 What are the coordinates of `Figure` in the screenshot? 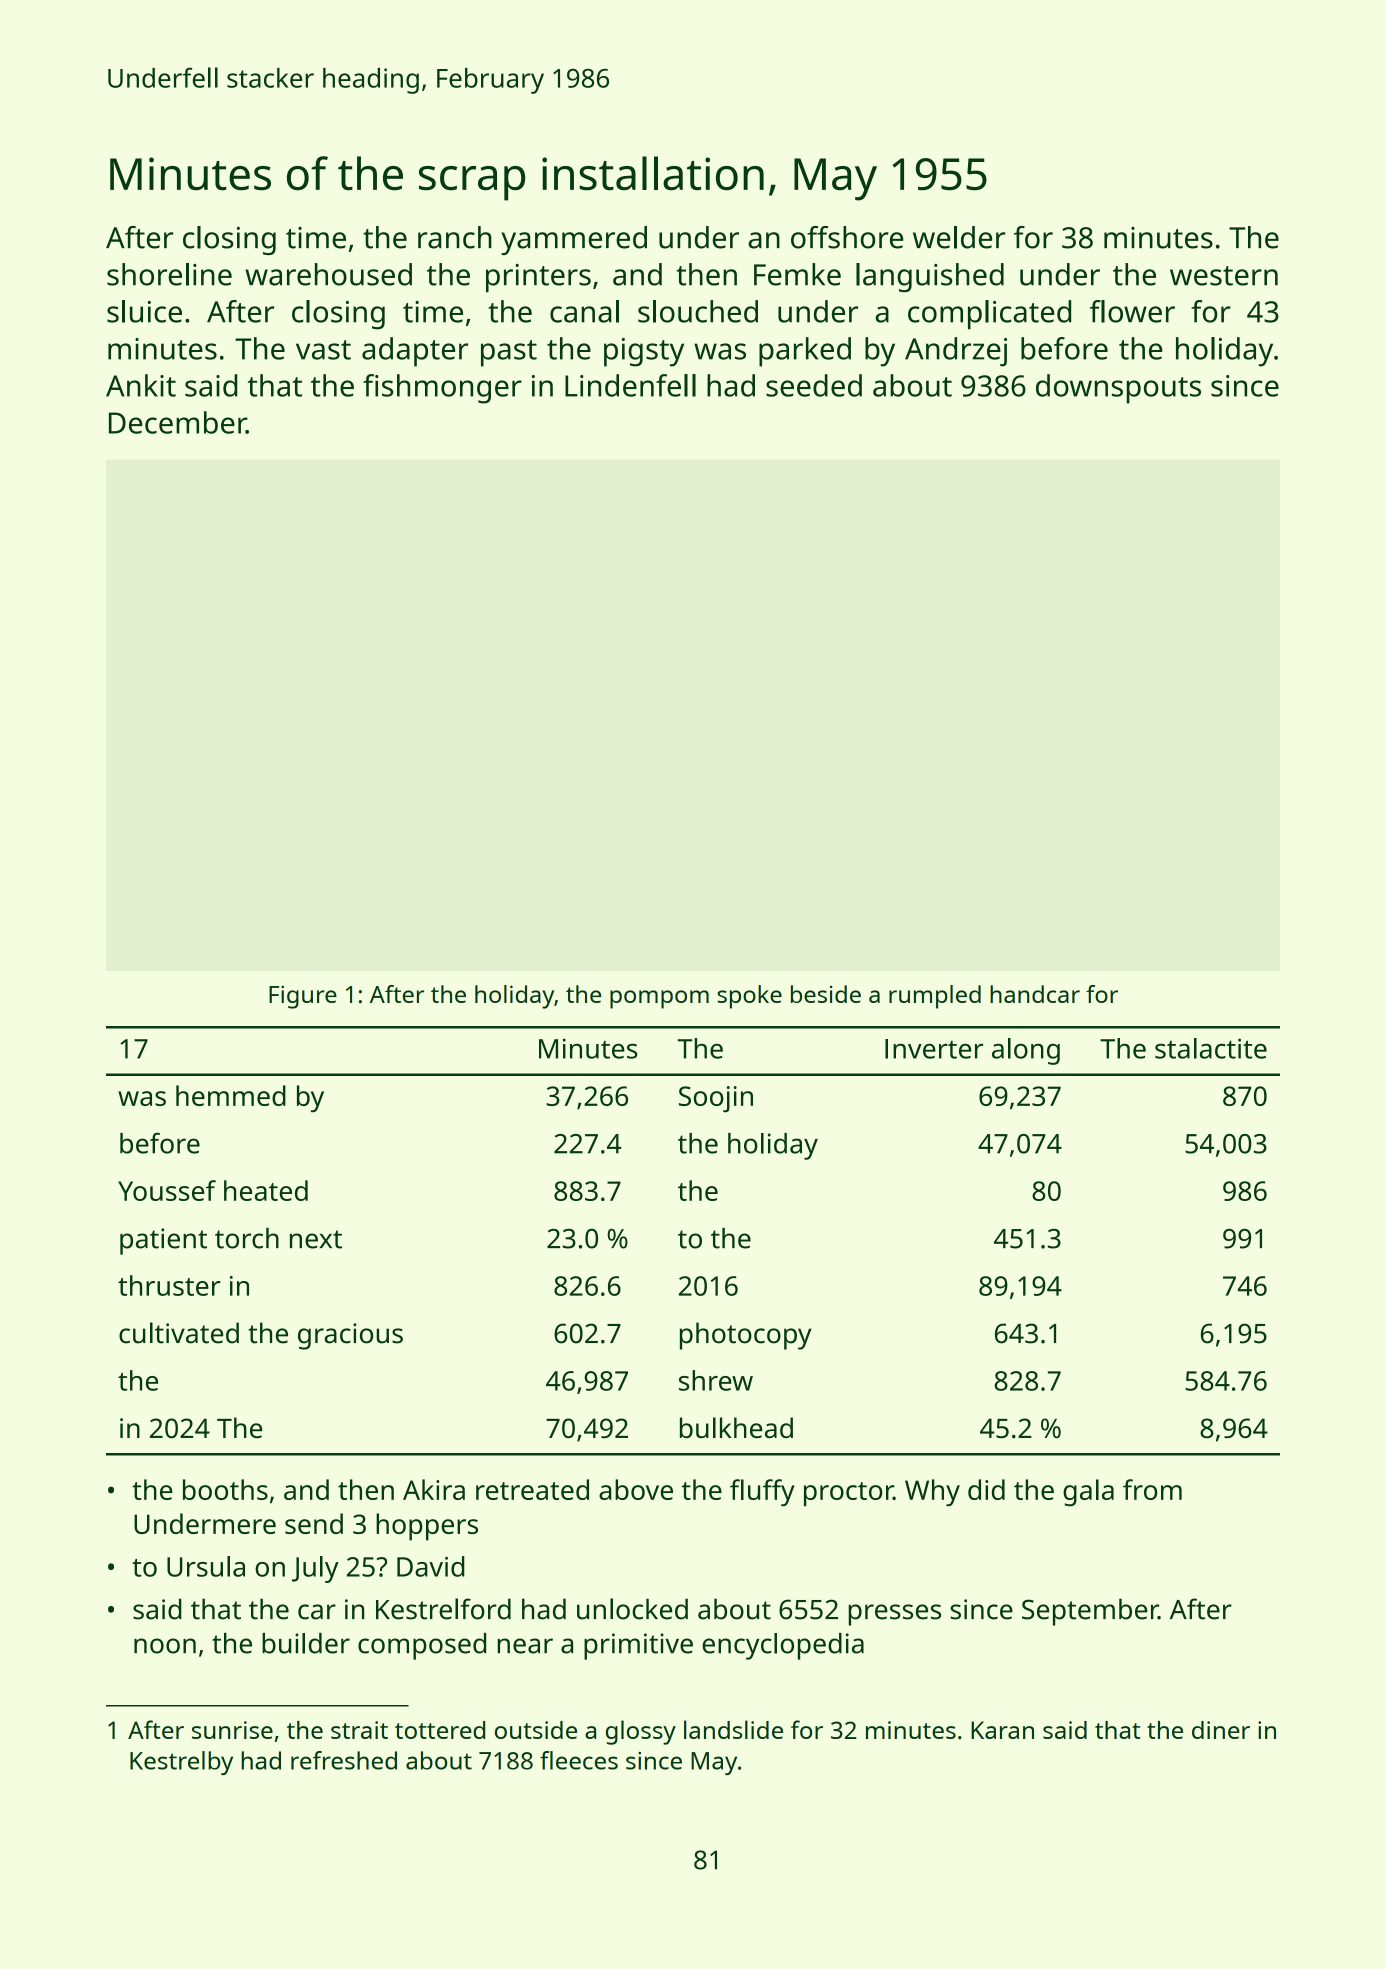 It's located at (303, 997).
